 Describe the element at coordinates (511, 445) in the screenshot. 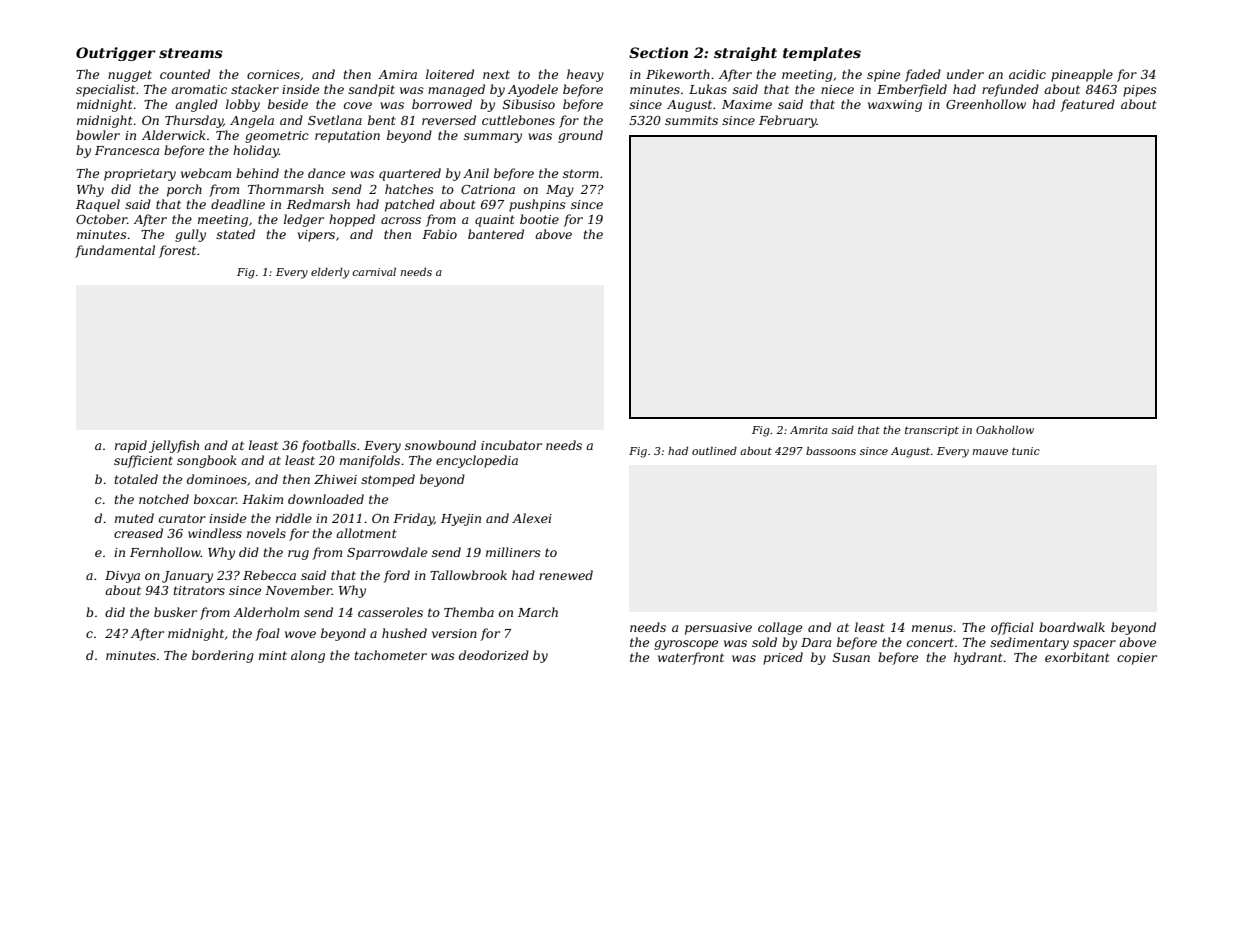

I see `incubator` at that location.
